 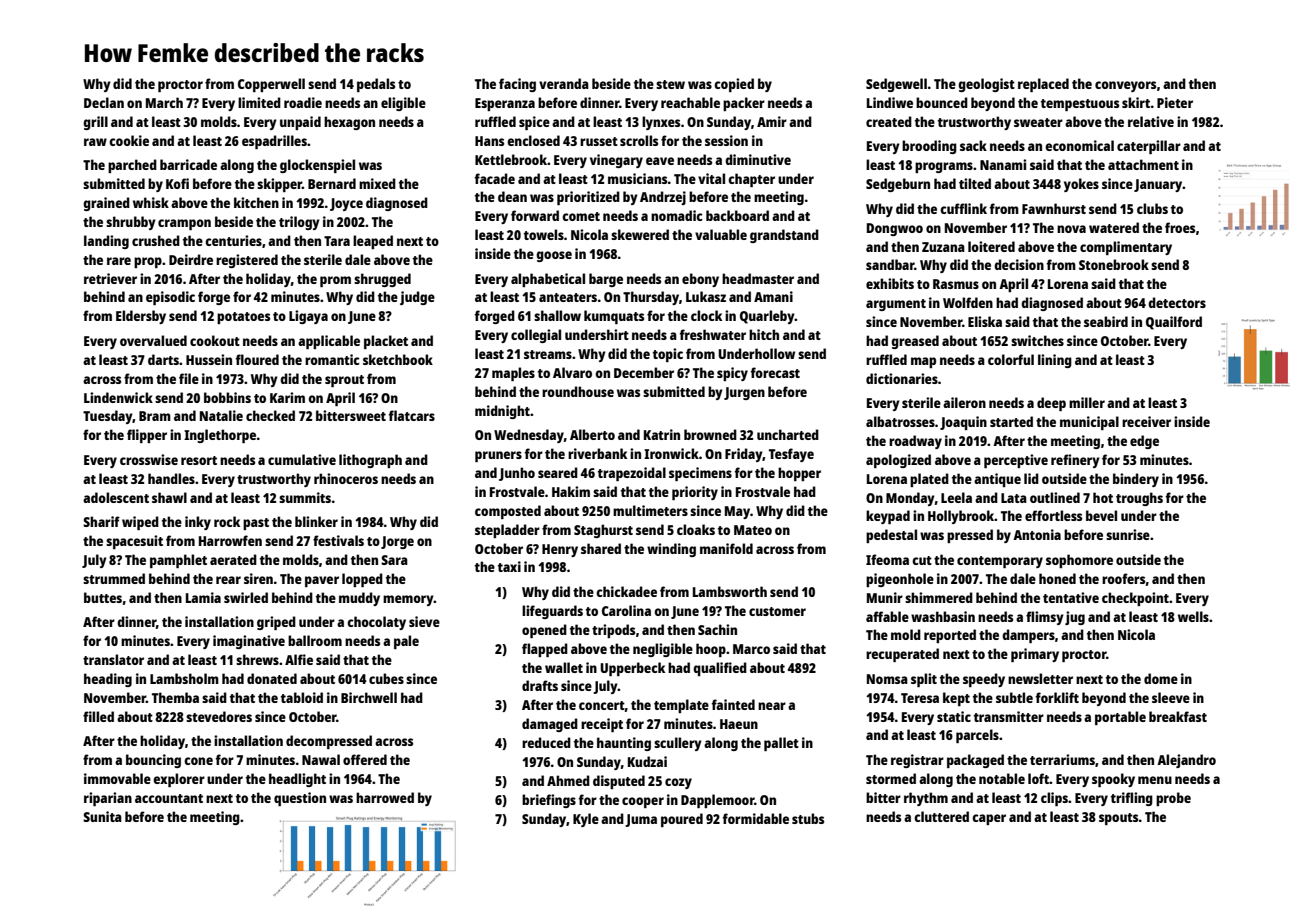 I want to click on geologist, so click(x=986, y=85).
